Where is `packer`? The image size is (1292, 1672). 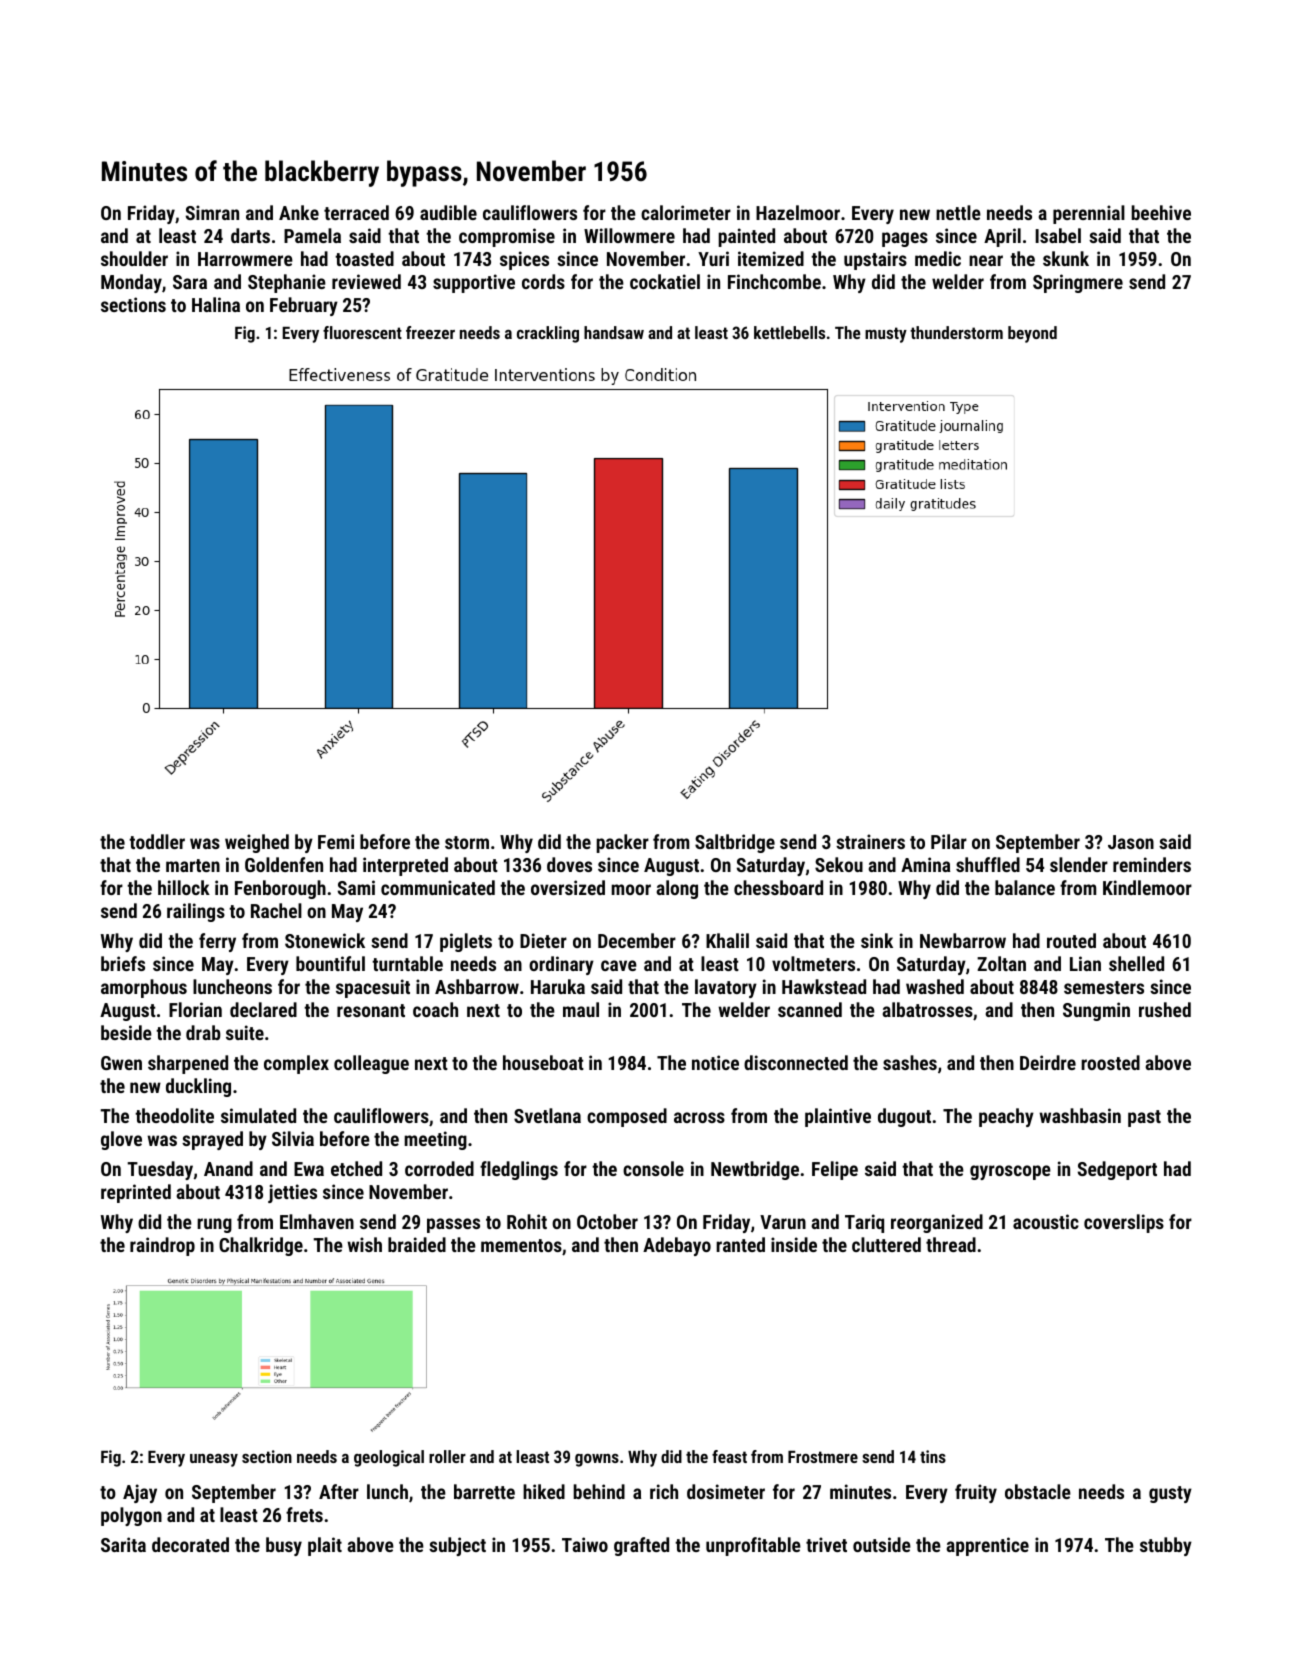 packer is located at coordinates (622, 843).
